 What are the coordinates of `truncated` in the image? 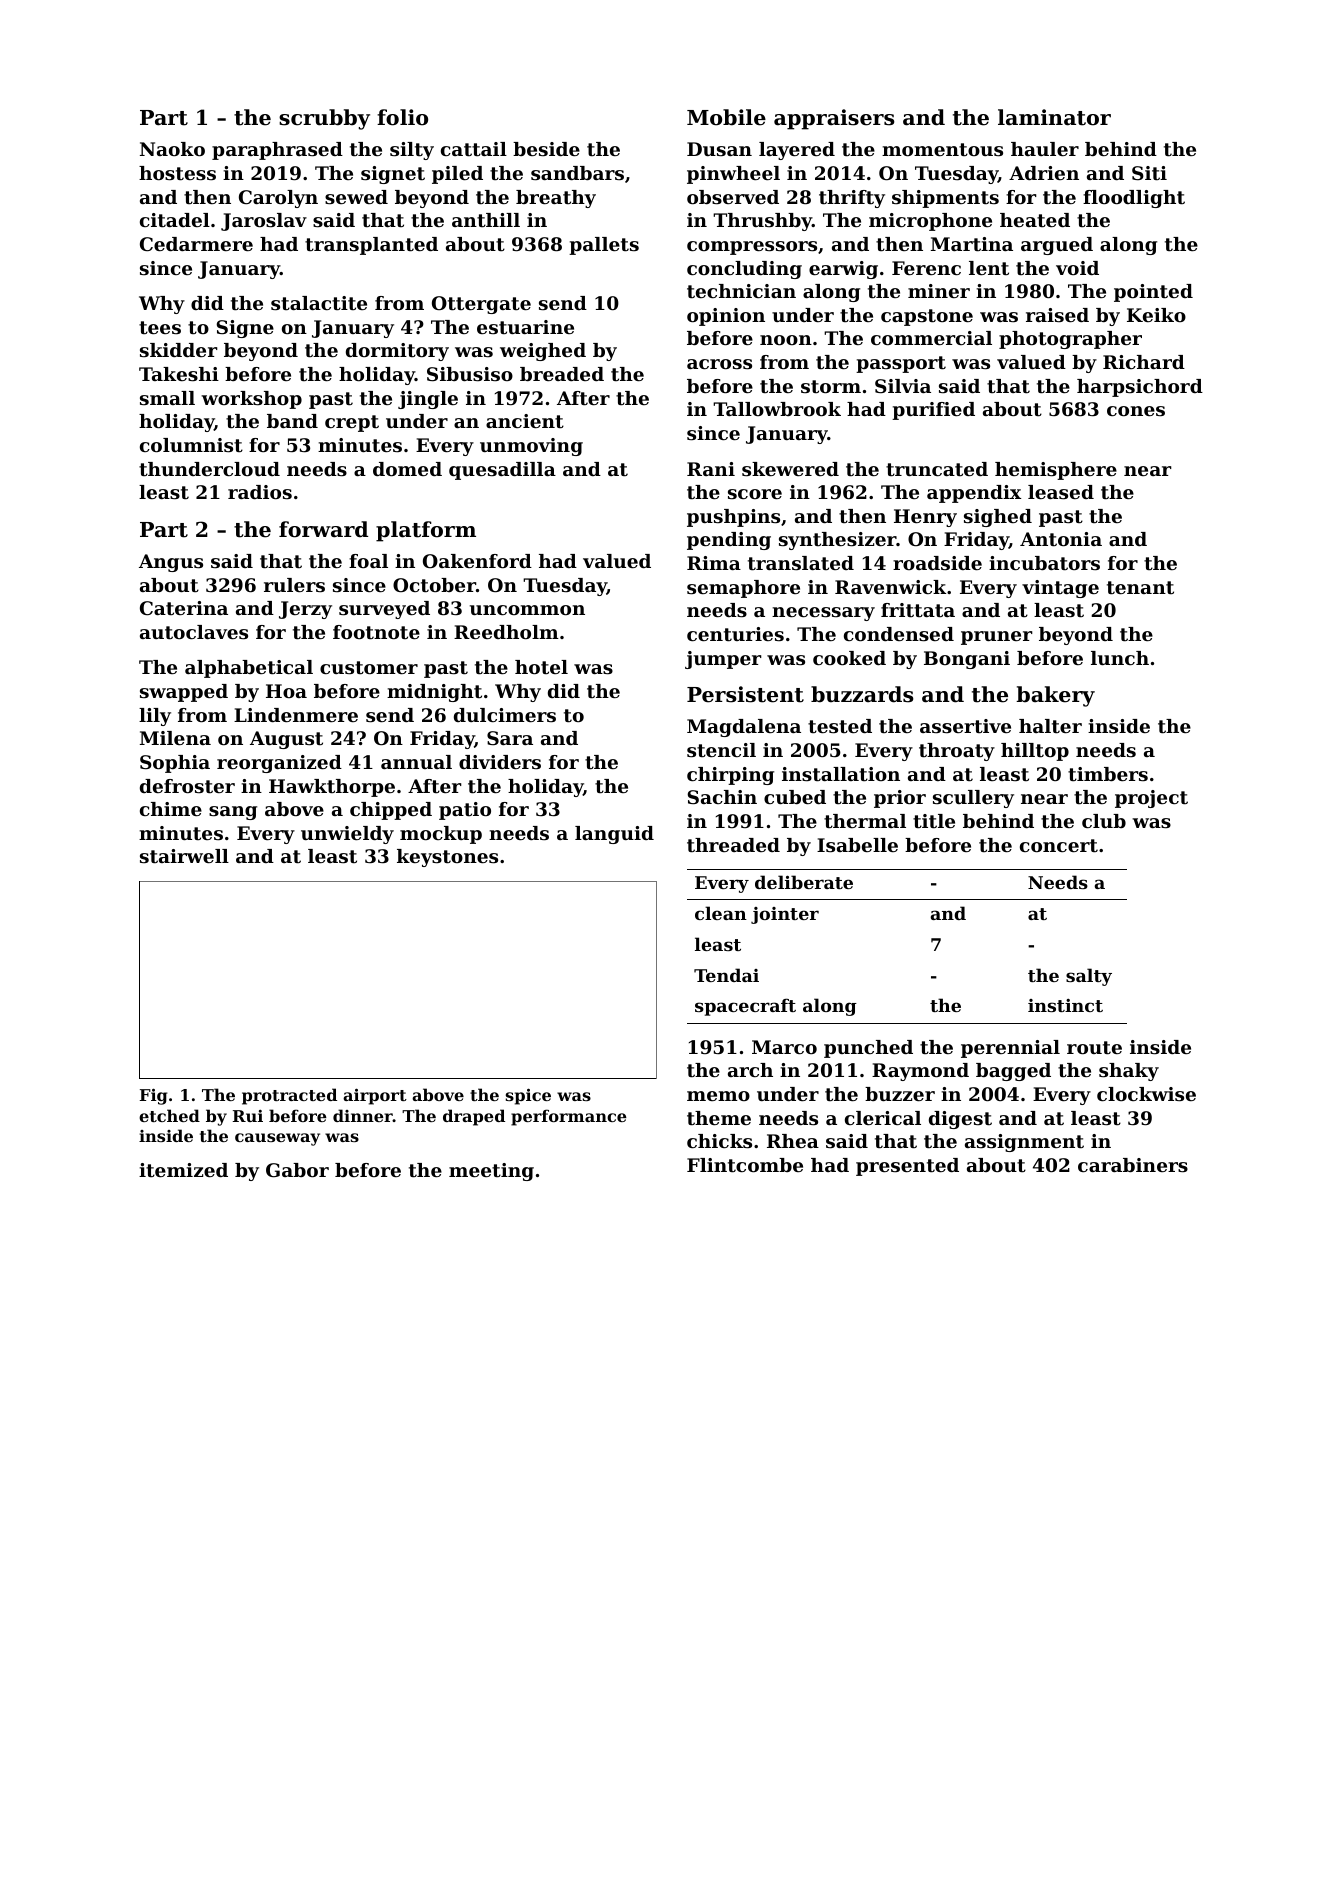 It's located at (937, 469).
